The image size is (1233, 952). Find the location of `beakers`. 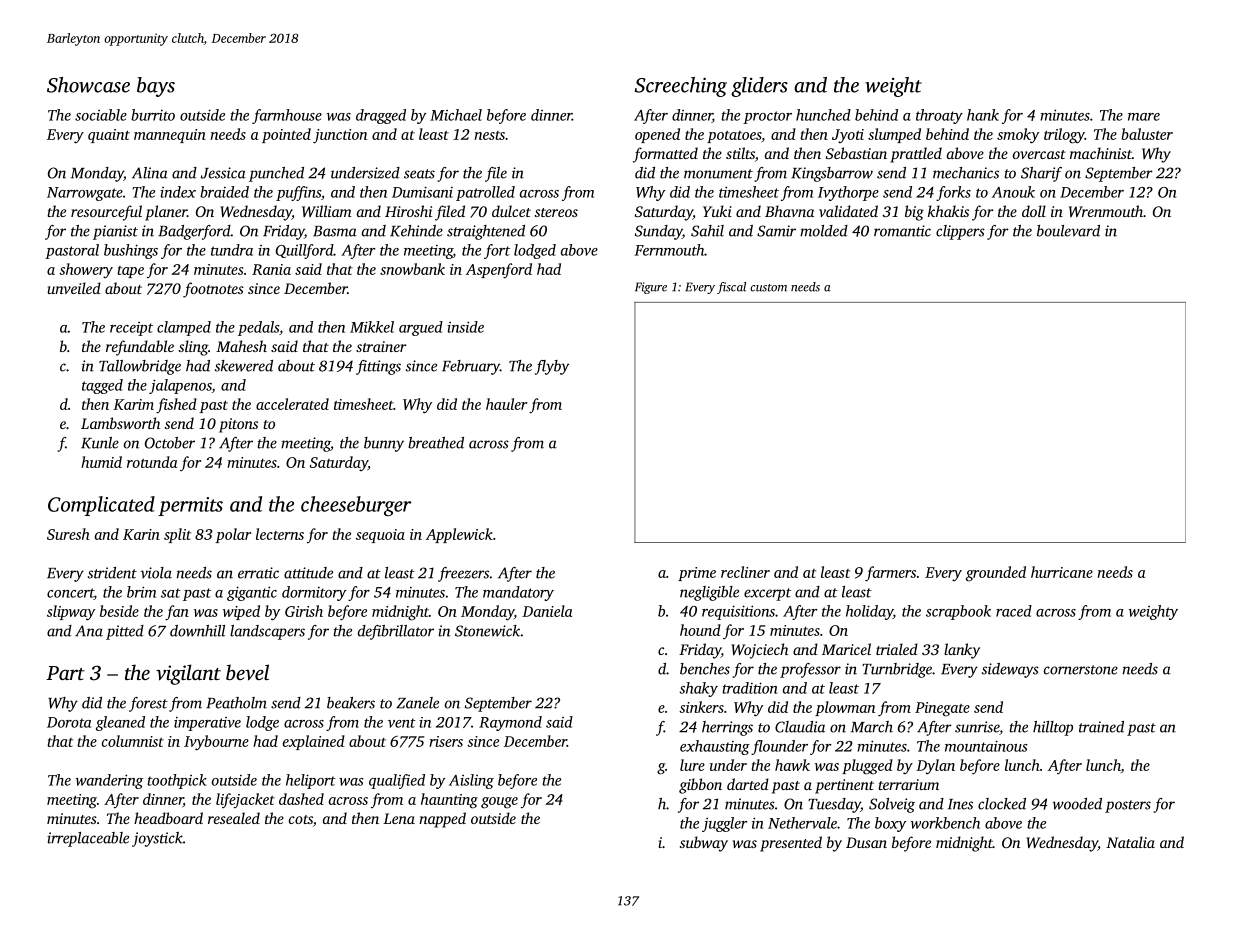

beakers is located at coordinates (351, 703).
